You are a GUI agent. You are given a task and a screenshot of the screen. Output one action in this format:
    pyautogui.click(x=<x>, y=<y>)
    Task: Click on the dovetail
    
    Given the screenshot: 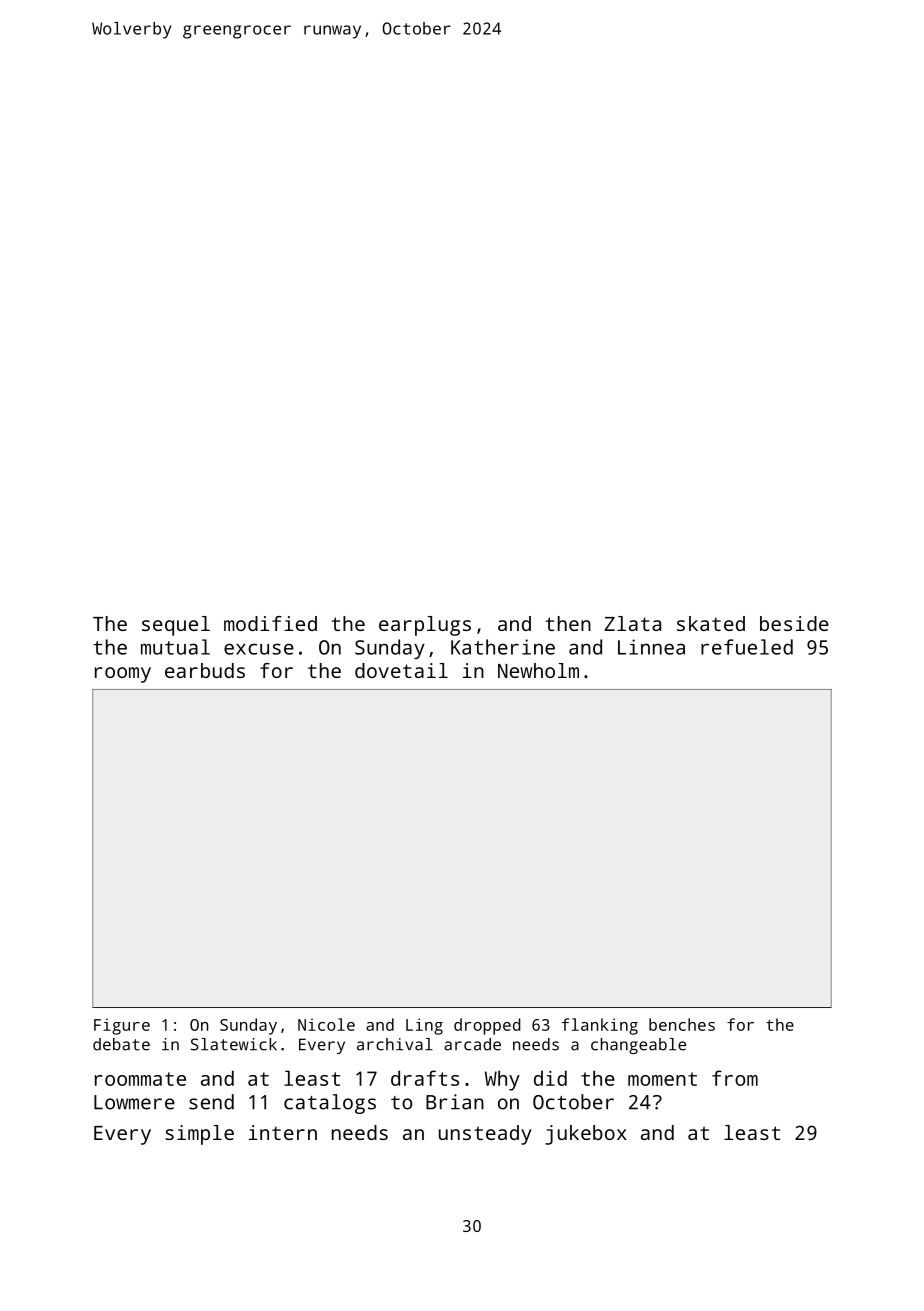 What is the action you would take?
    pyautogui.click(x=401, y=670)
